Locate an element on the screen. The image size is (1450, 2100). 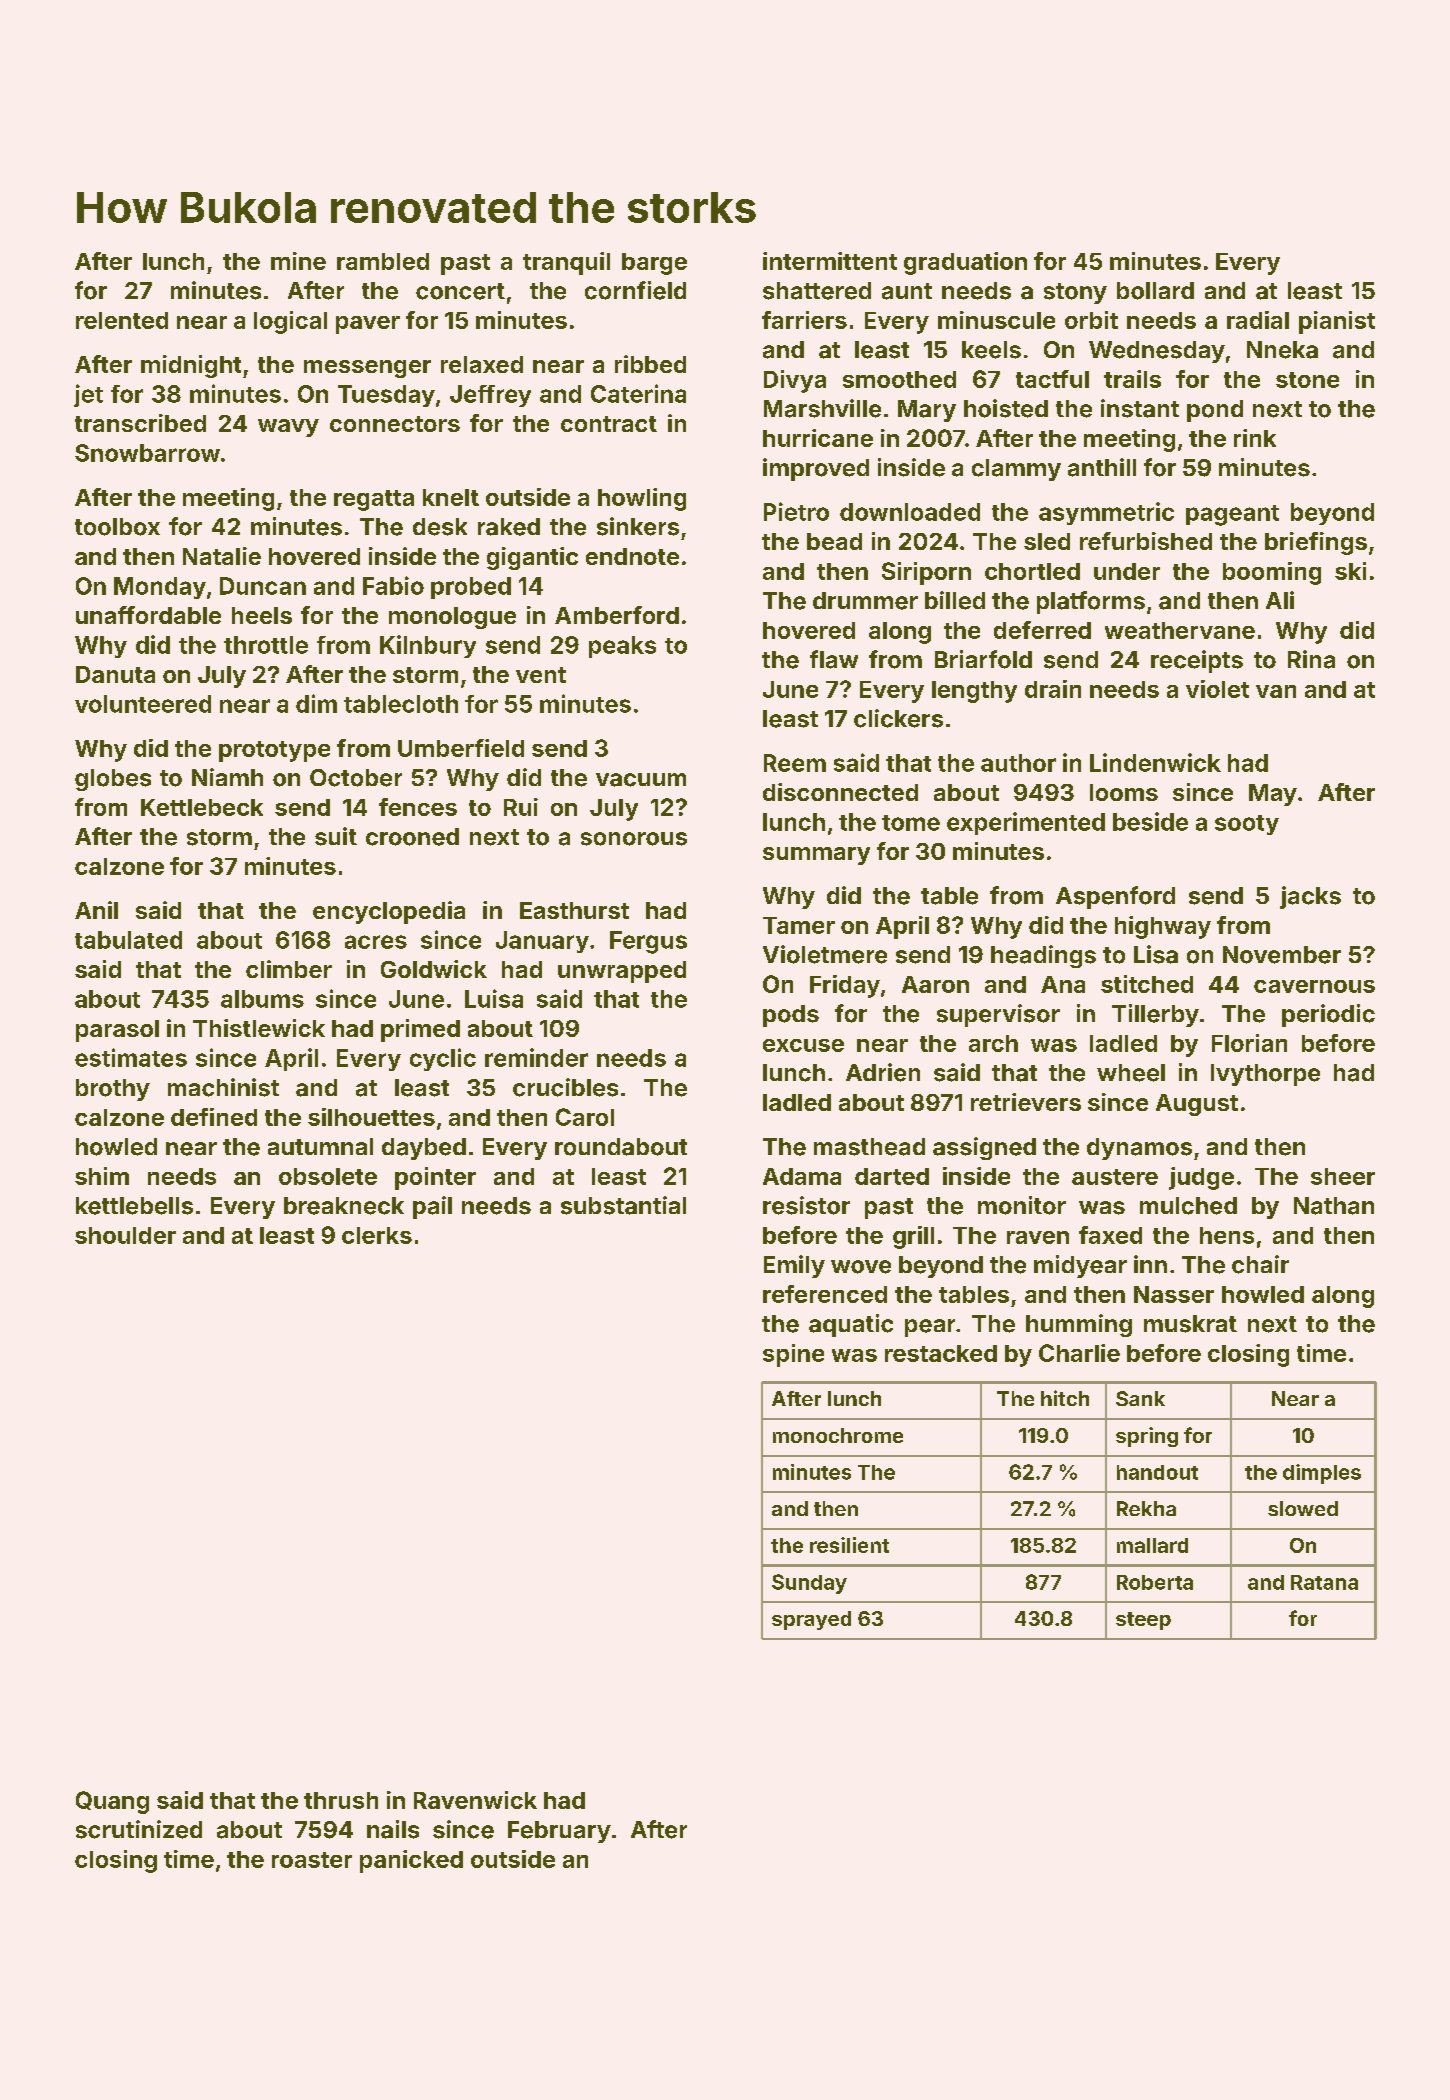
Sank is located at coordinates (1140, 1398).
